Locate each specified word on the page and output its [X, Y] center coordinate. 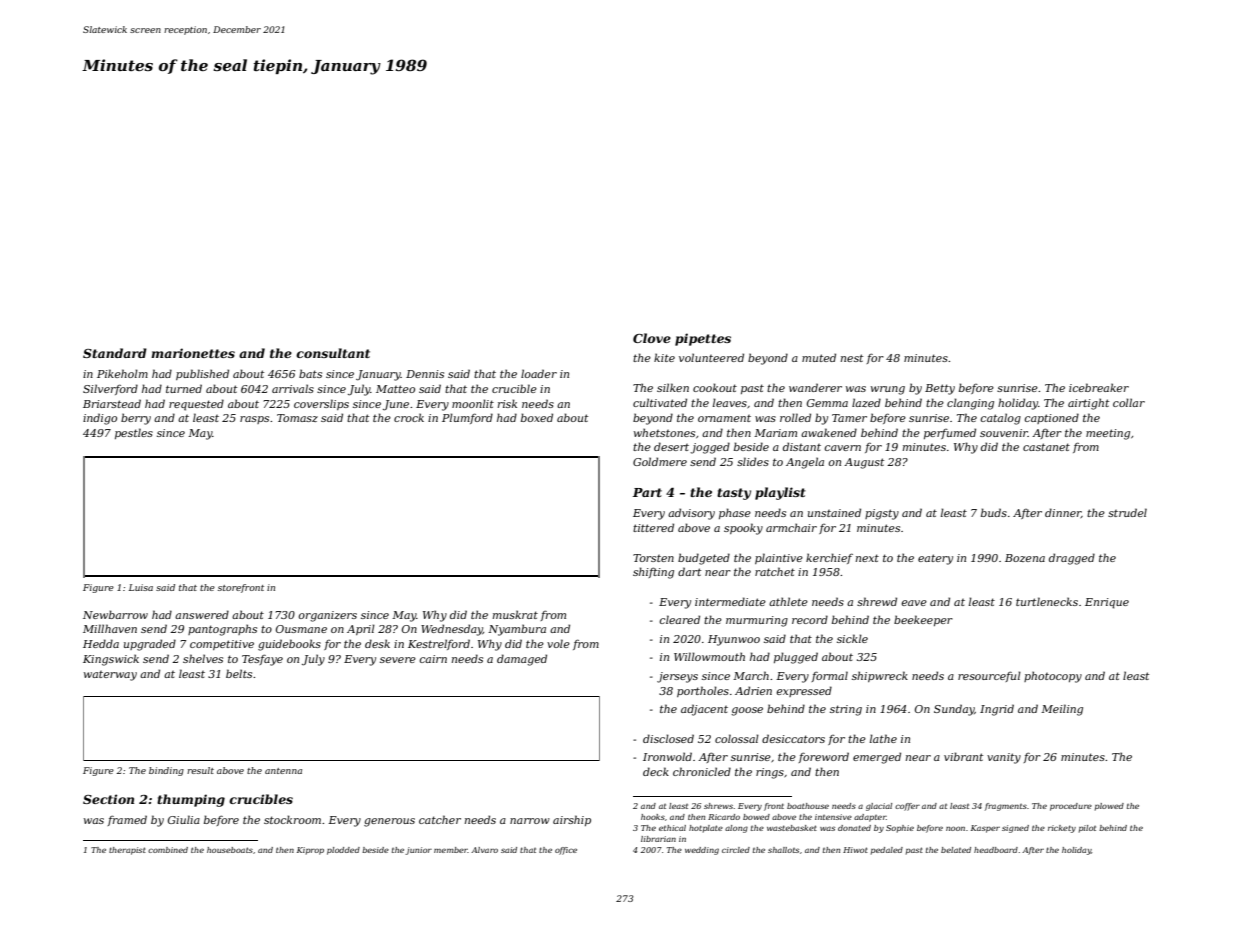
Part [647, 492]
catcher [440, 819]
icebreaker [1099, 387]
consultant [333, 353]
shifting [653, 573]
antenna [283, 771]
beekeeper [923, 620]
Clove [652, 338]
